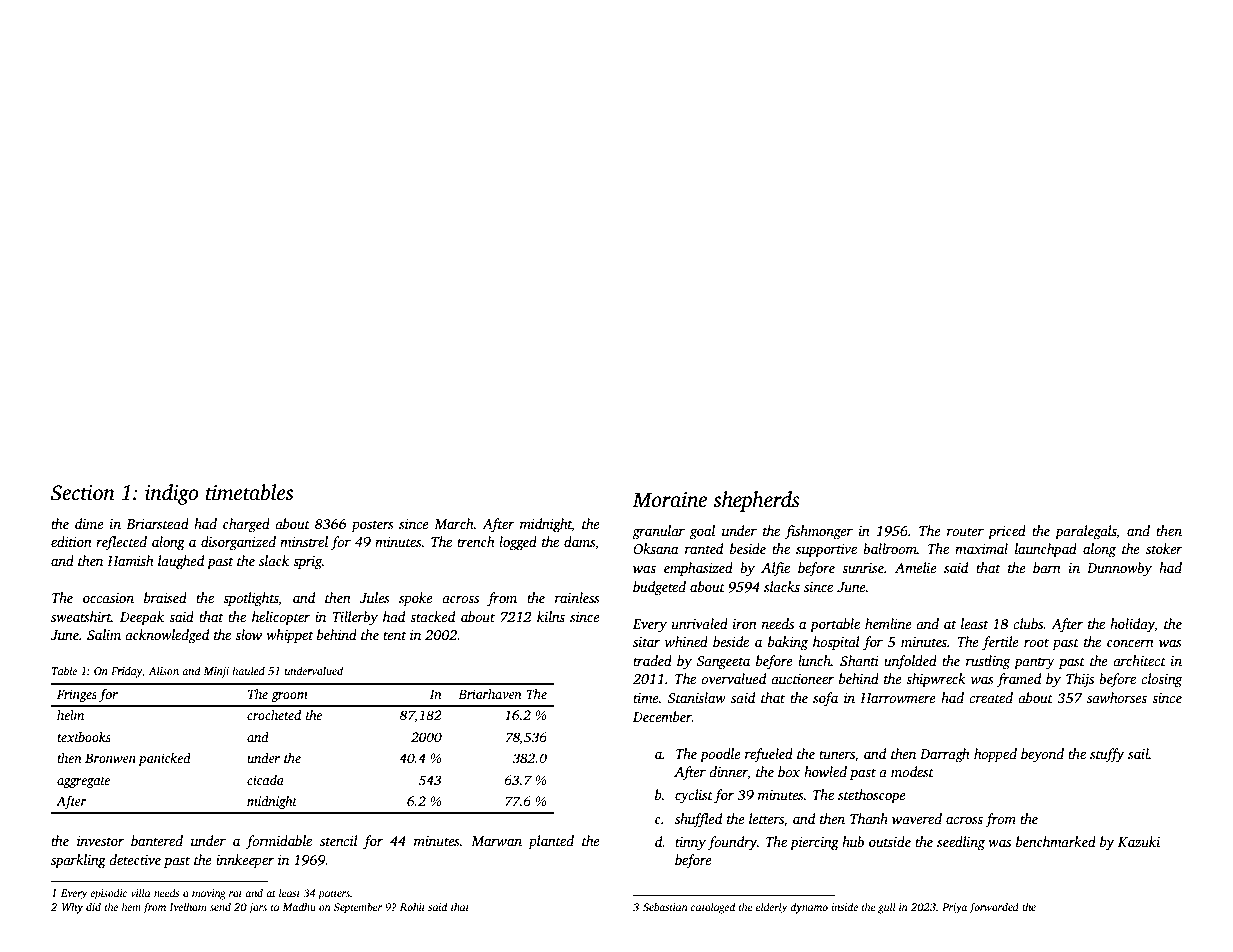  What do you see at coordinates (994, 908) in the image?
I see `forwarded` at bounding box center [994, 908].
